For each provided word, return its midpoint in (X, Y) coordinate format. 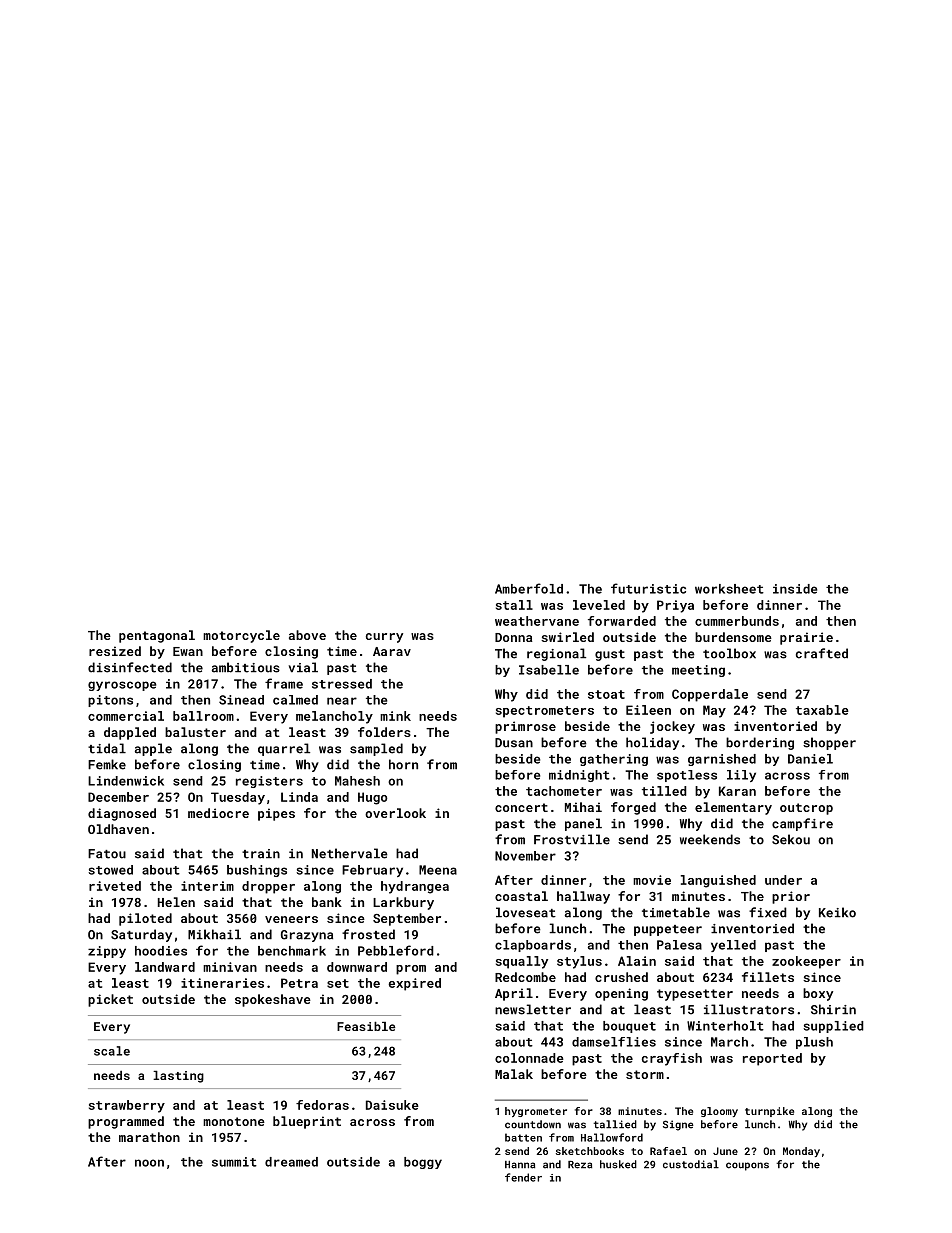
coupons (747, 1166)
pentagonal (157, 636)
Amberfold (529, 588)
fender (523, 1177)
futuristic (648, 588)
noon (149, 1163)
